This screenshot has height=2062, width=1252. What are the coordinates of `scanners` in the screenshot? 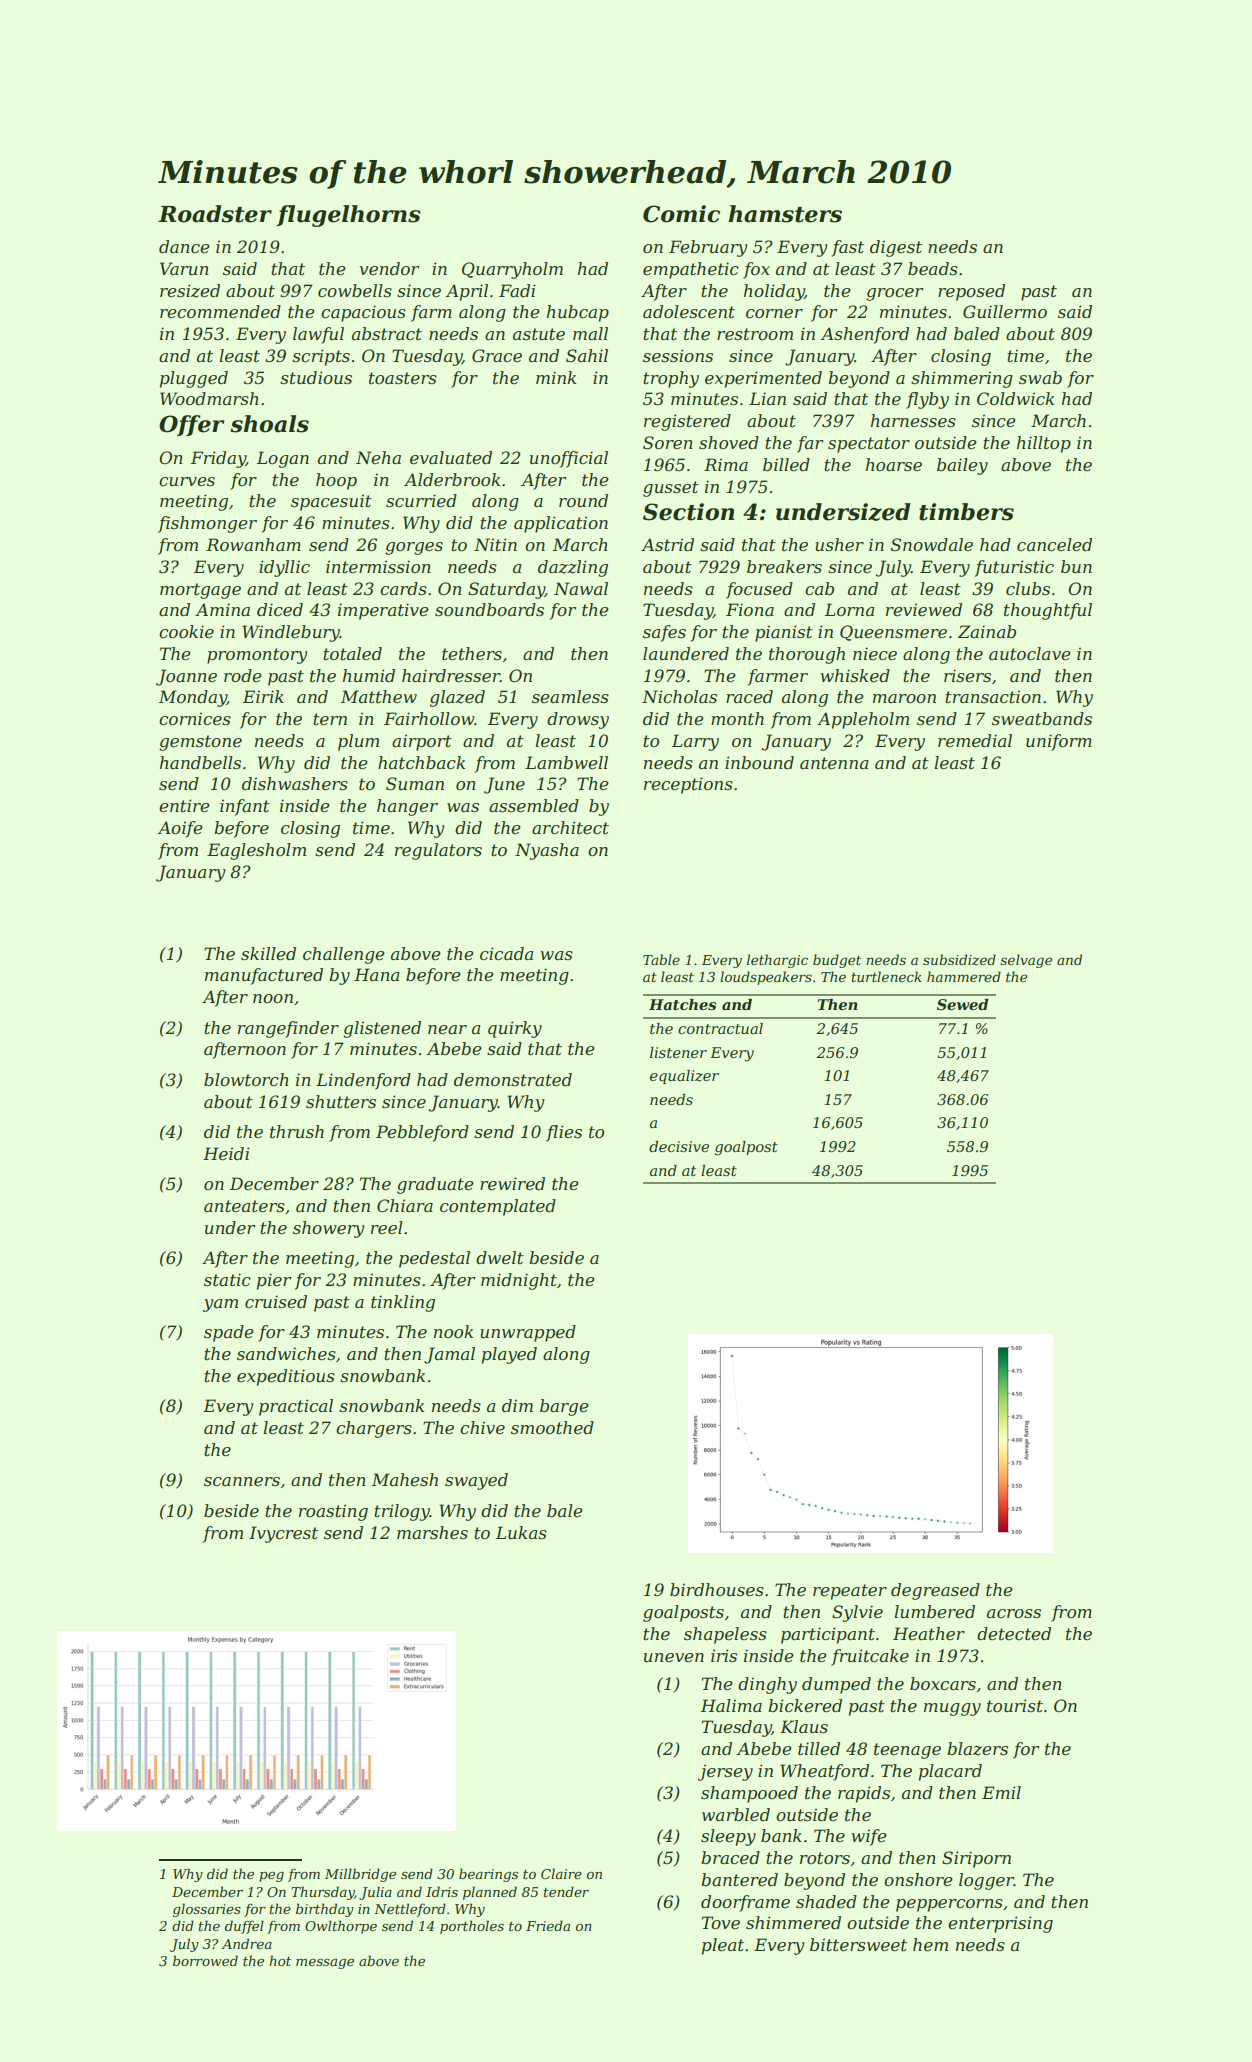 It's located at (242, 1481).
